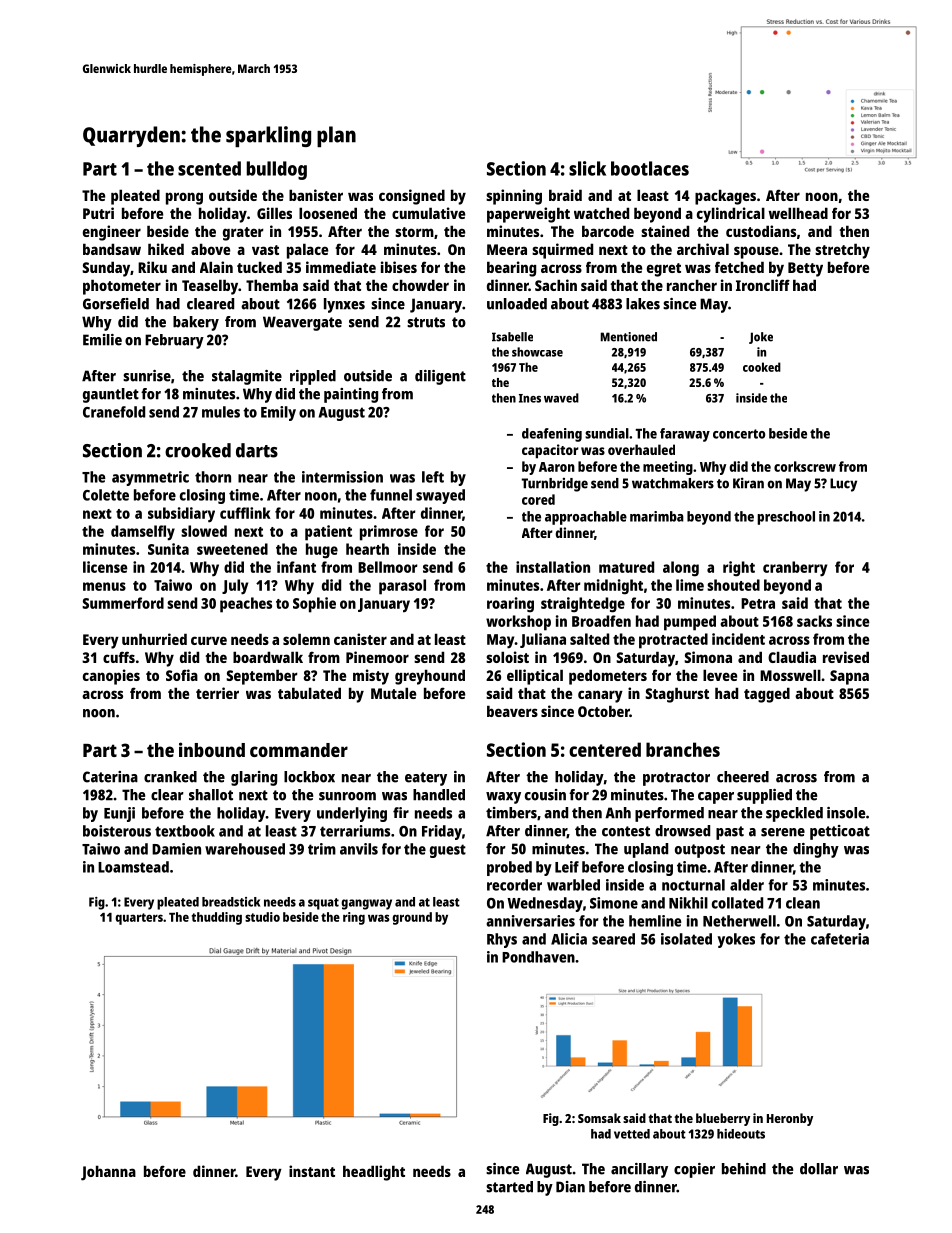  What do you see at coordinates (243, 234) in the document?
I see `grater` at bounding box center [243, 234].
